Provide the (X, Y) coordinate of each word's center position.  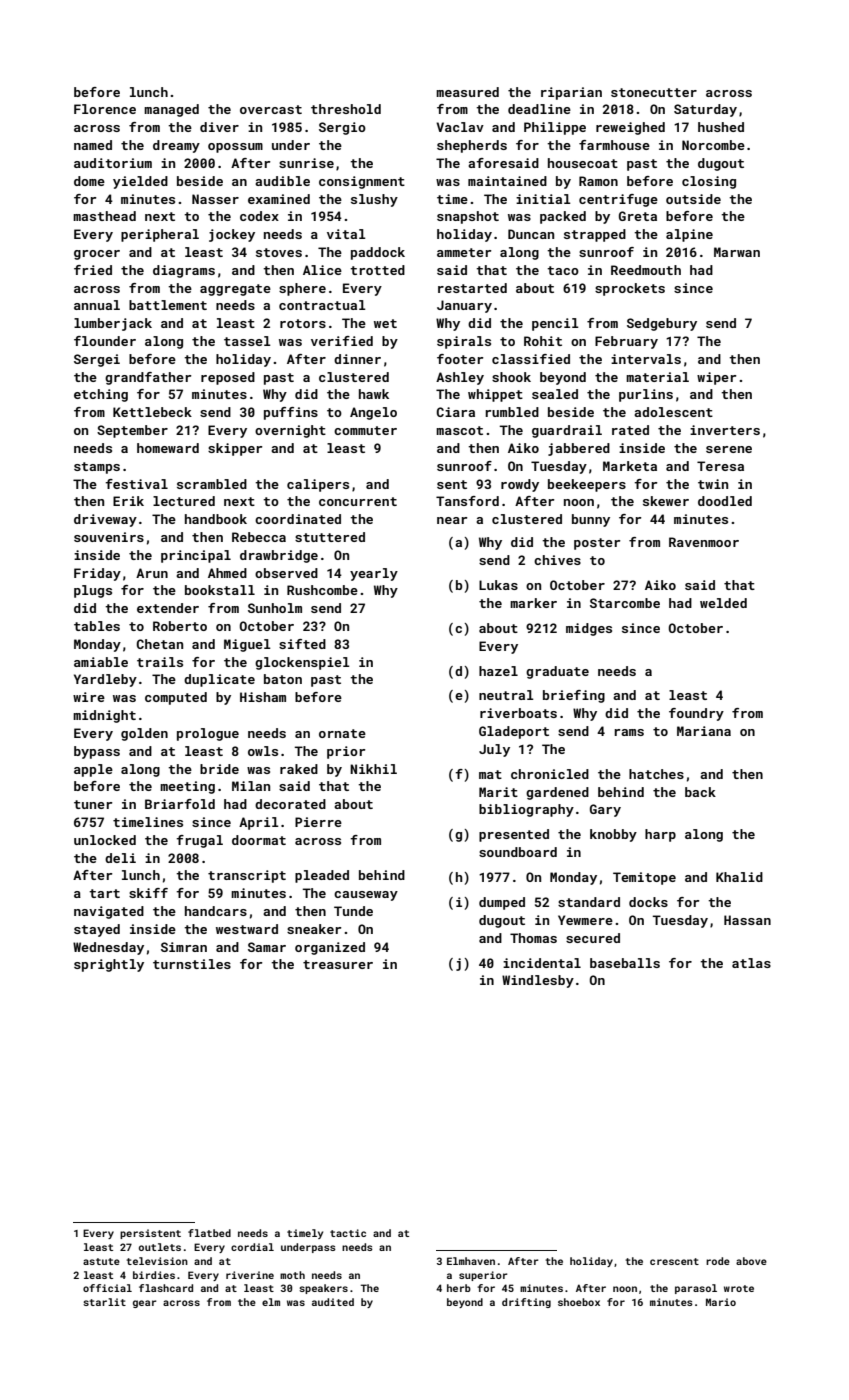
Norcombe (713, 145)
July (494, 750)
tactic (348, 1233)
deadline (539, 109)
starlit (104, 1302)
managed (171, 110)
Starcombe (625, 603)
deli (120, 858)
